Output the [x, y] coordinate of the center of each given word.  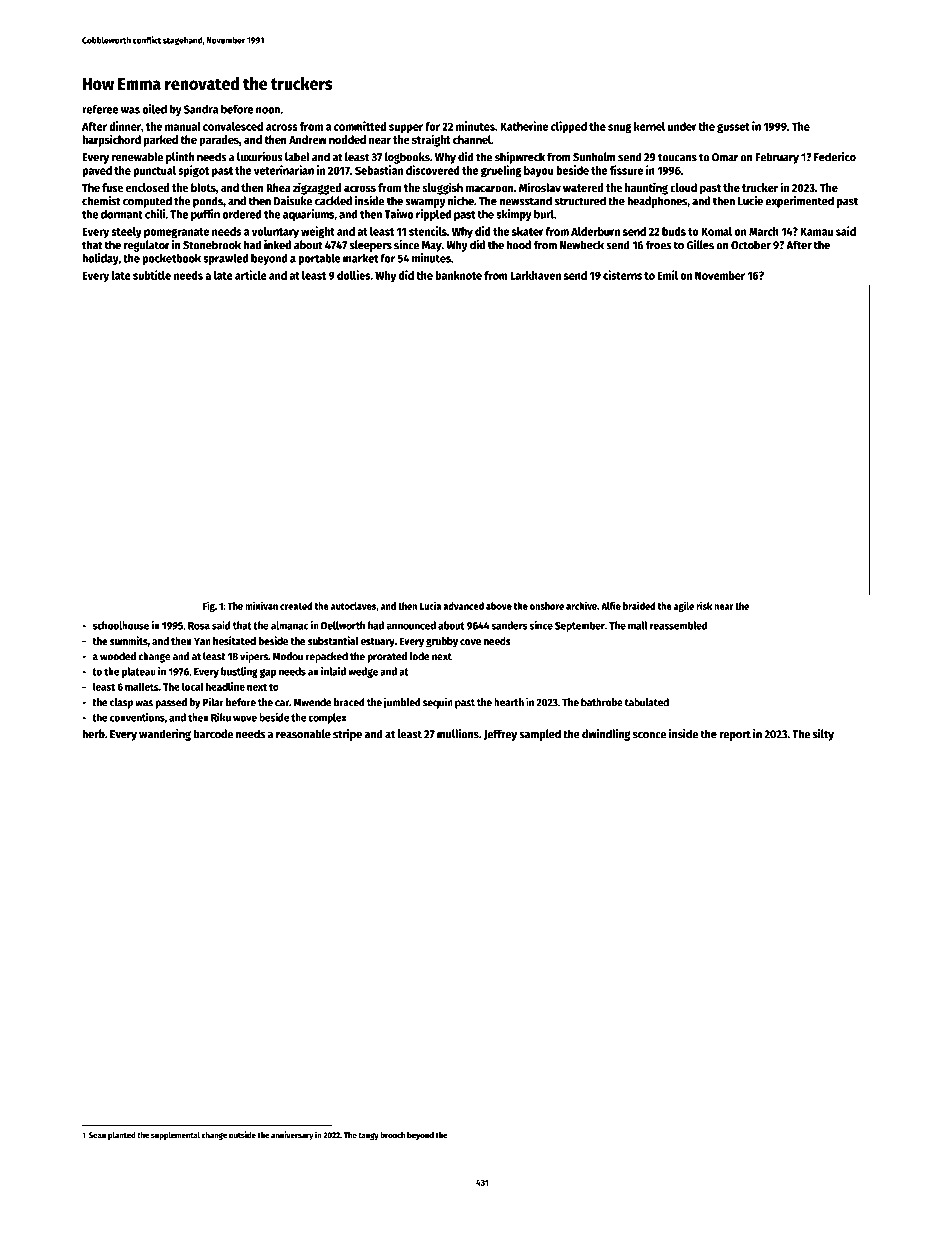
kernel [649, 126]
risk [704, 605]
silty [823, 735]
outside [242, 1135]
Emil [668, 275]
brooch [392, 1135]
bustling [239, 672]
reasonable [303, 734]
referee [100, 109]
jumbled [402, 703]
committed [360, 126]
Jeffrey [500, 735]
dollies [353, 275]
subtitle [152, 275]
